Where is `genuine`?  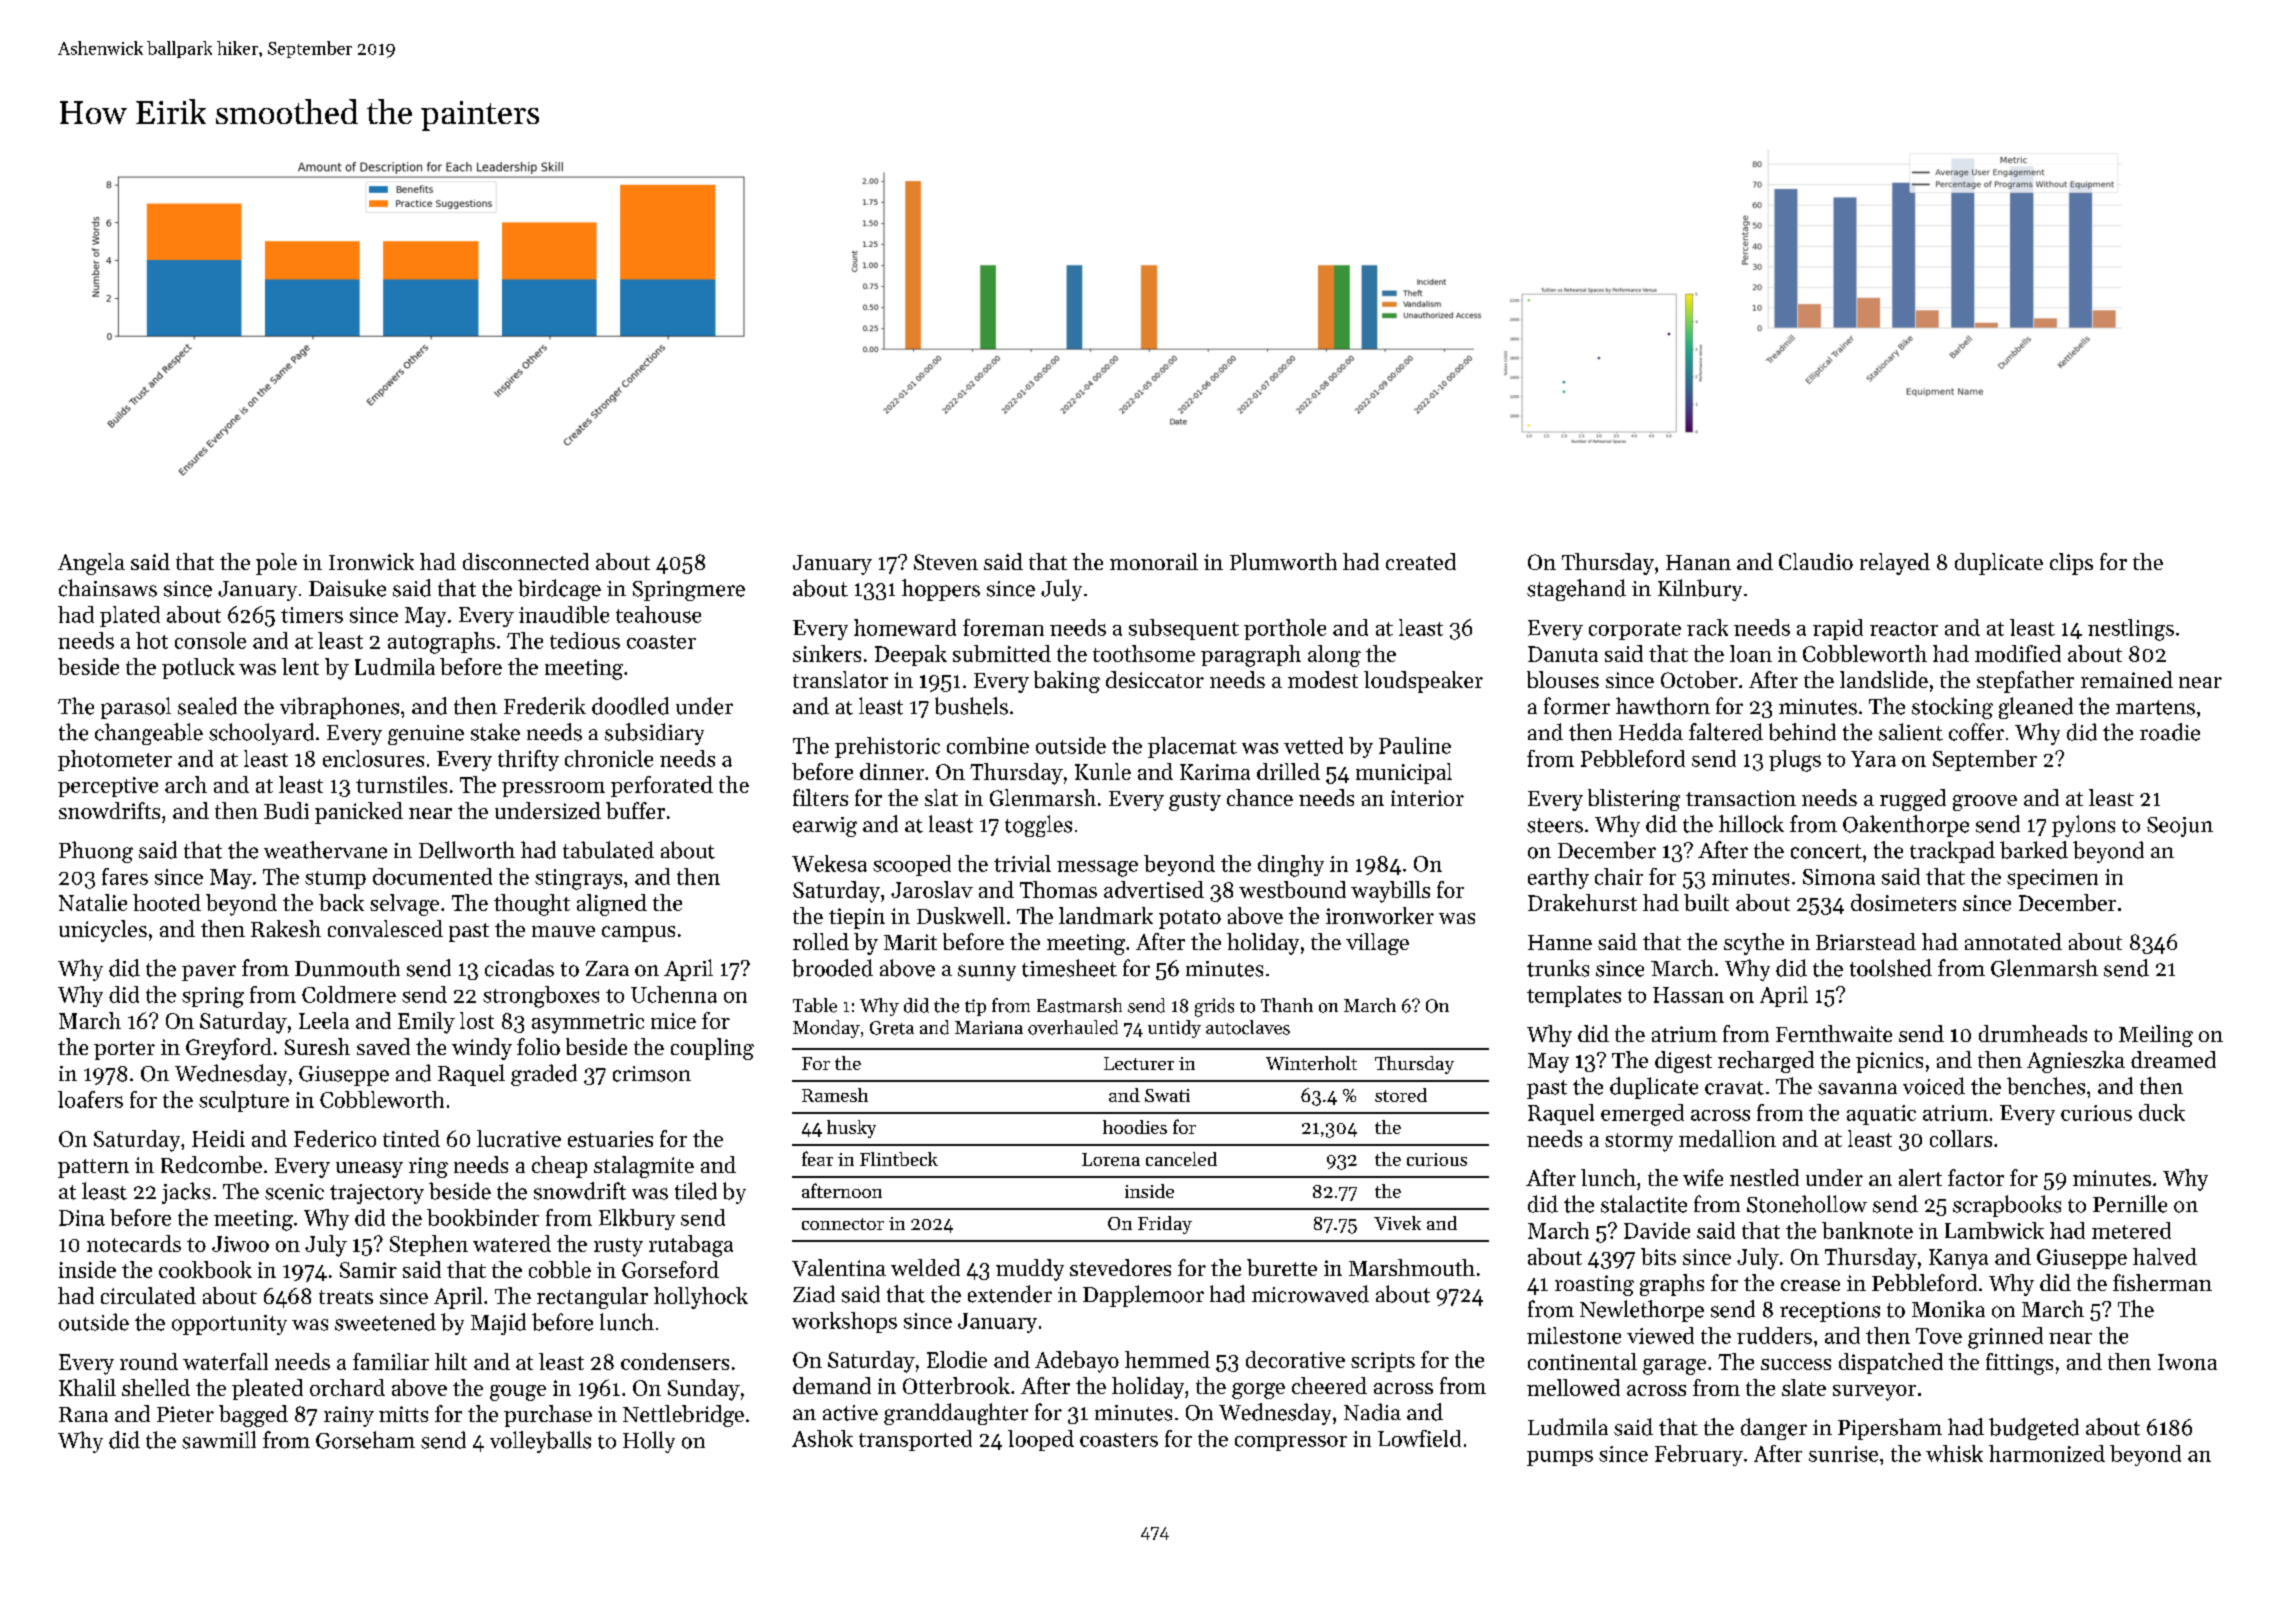
genuine is located at coordinates (426, 735).
